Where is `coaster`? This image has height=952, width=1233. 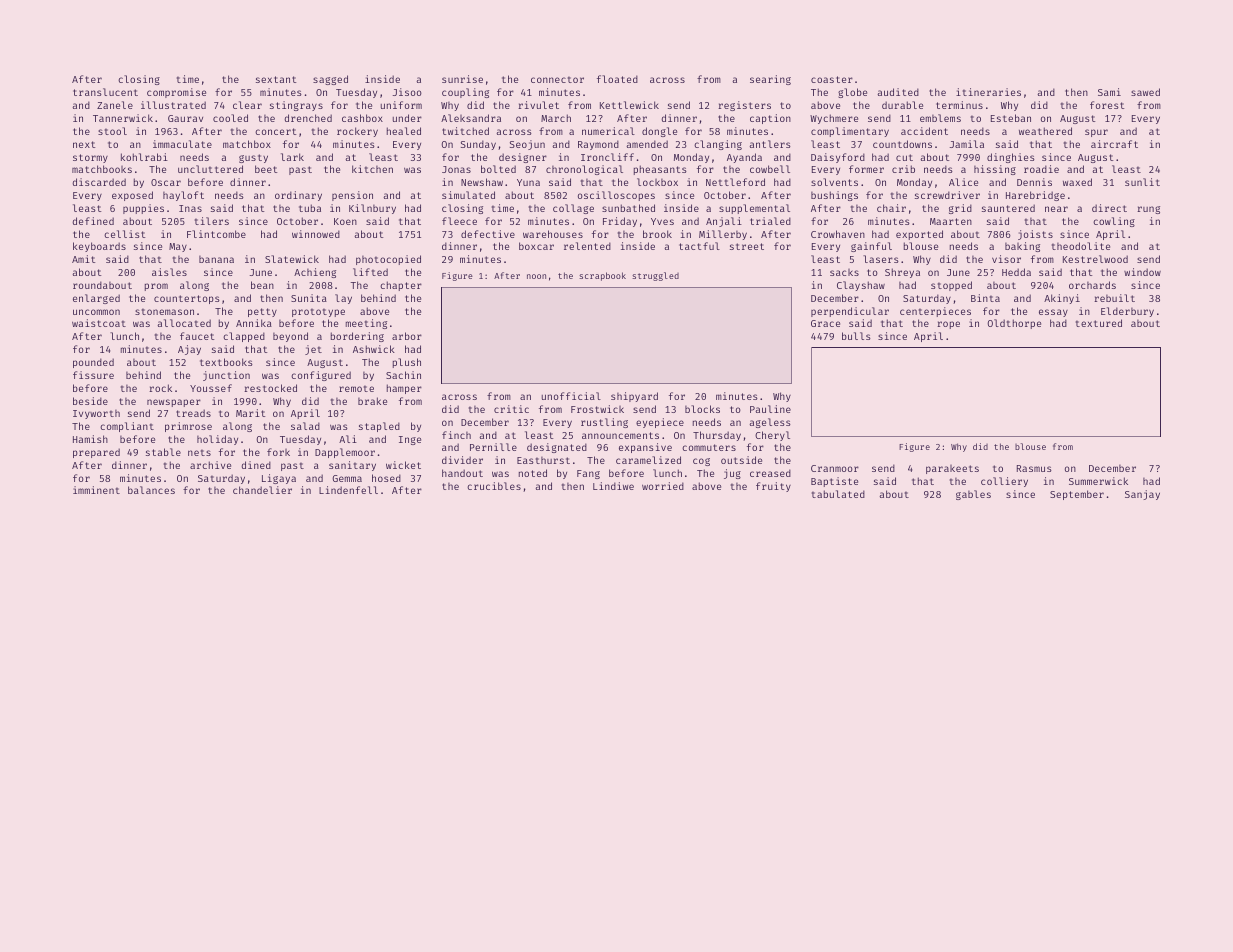
coaster is located at coordinates (832, 79).
